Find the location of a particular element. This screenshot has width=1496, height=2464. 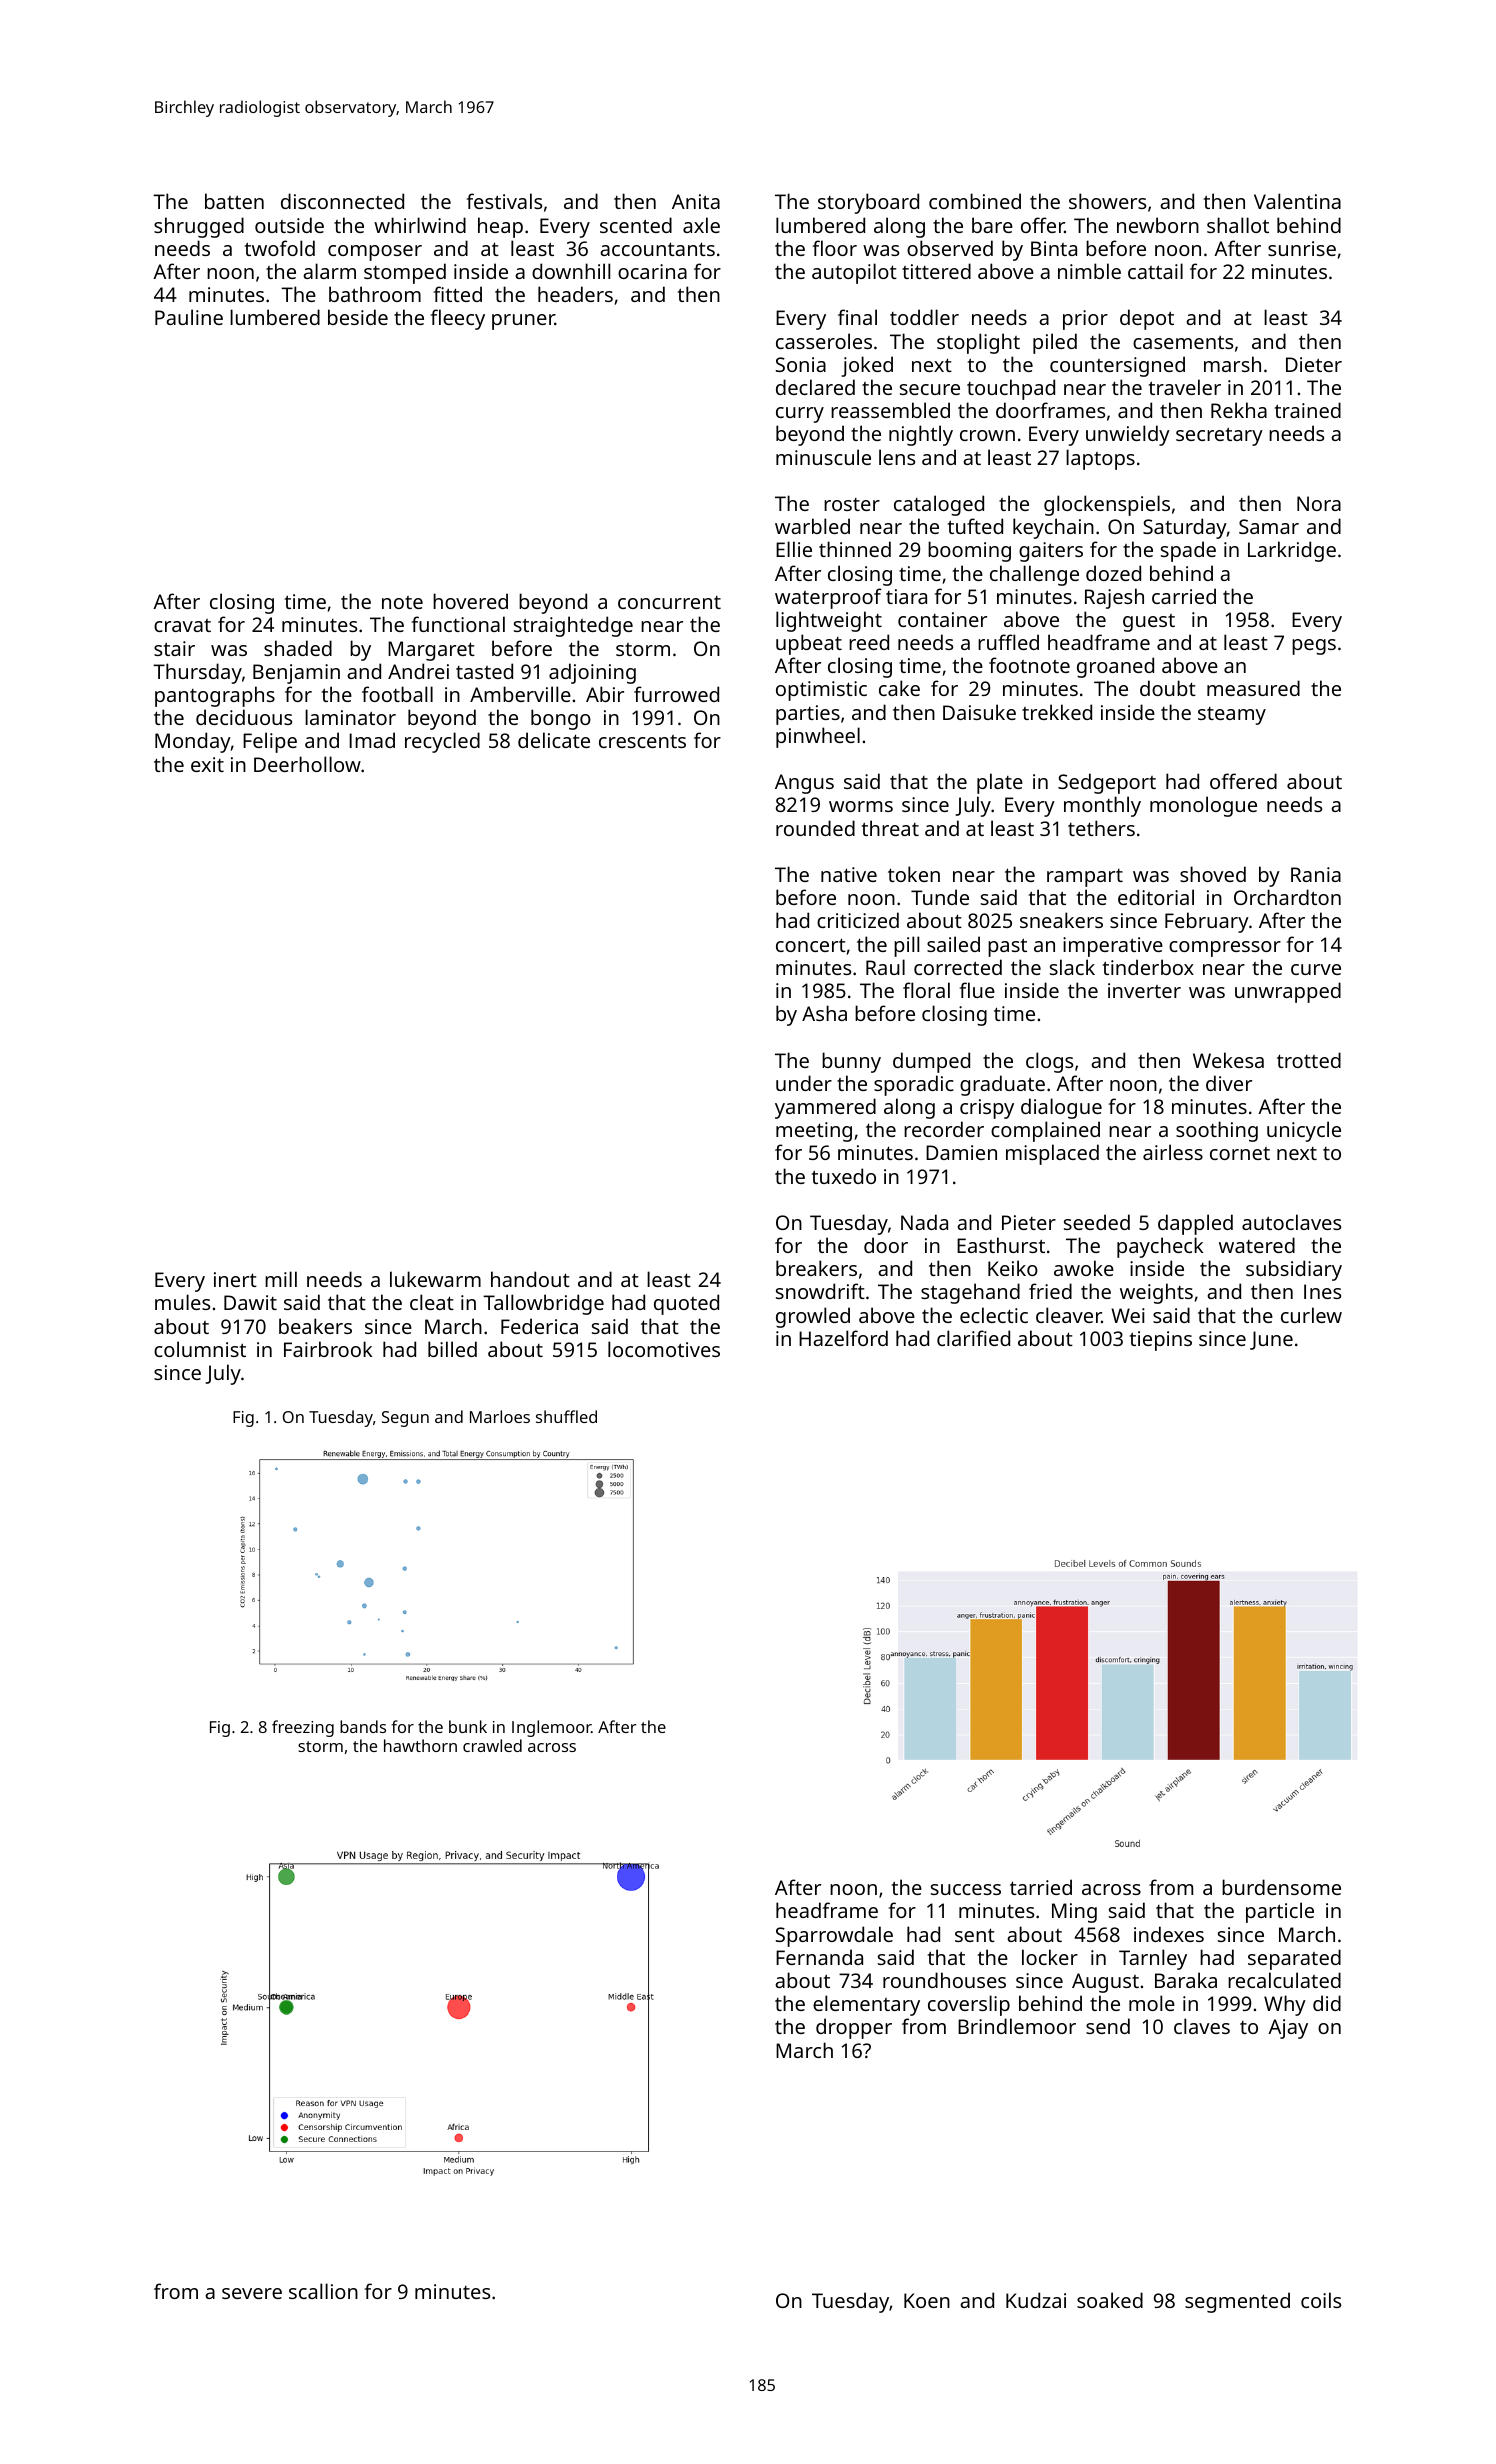

coils is located at coordinates (1321, 2300).
